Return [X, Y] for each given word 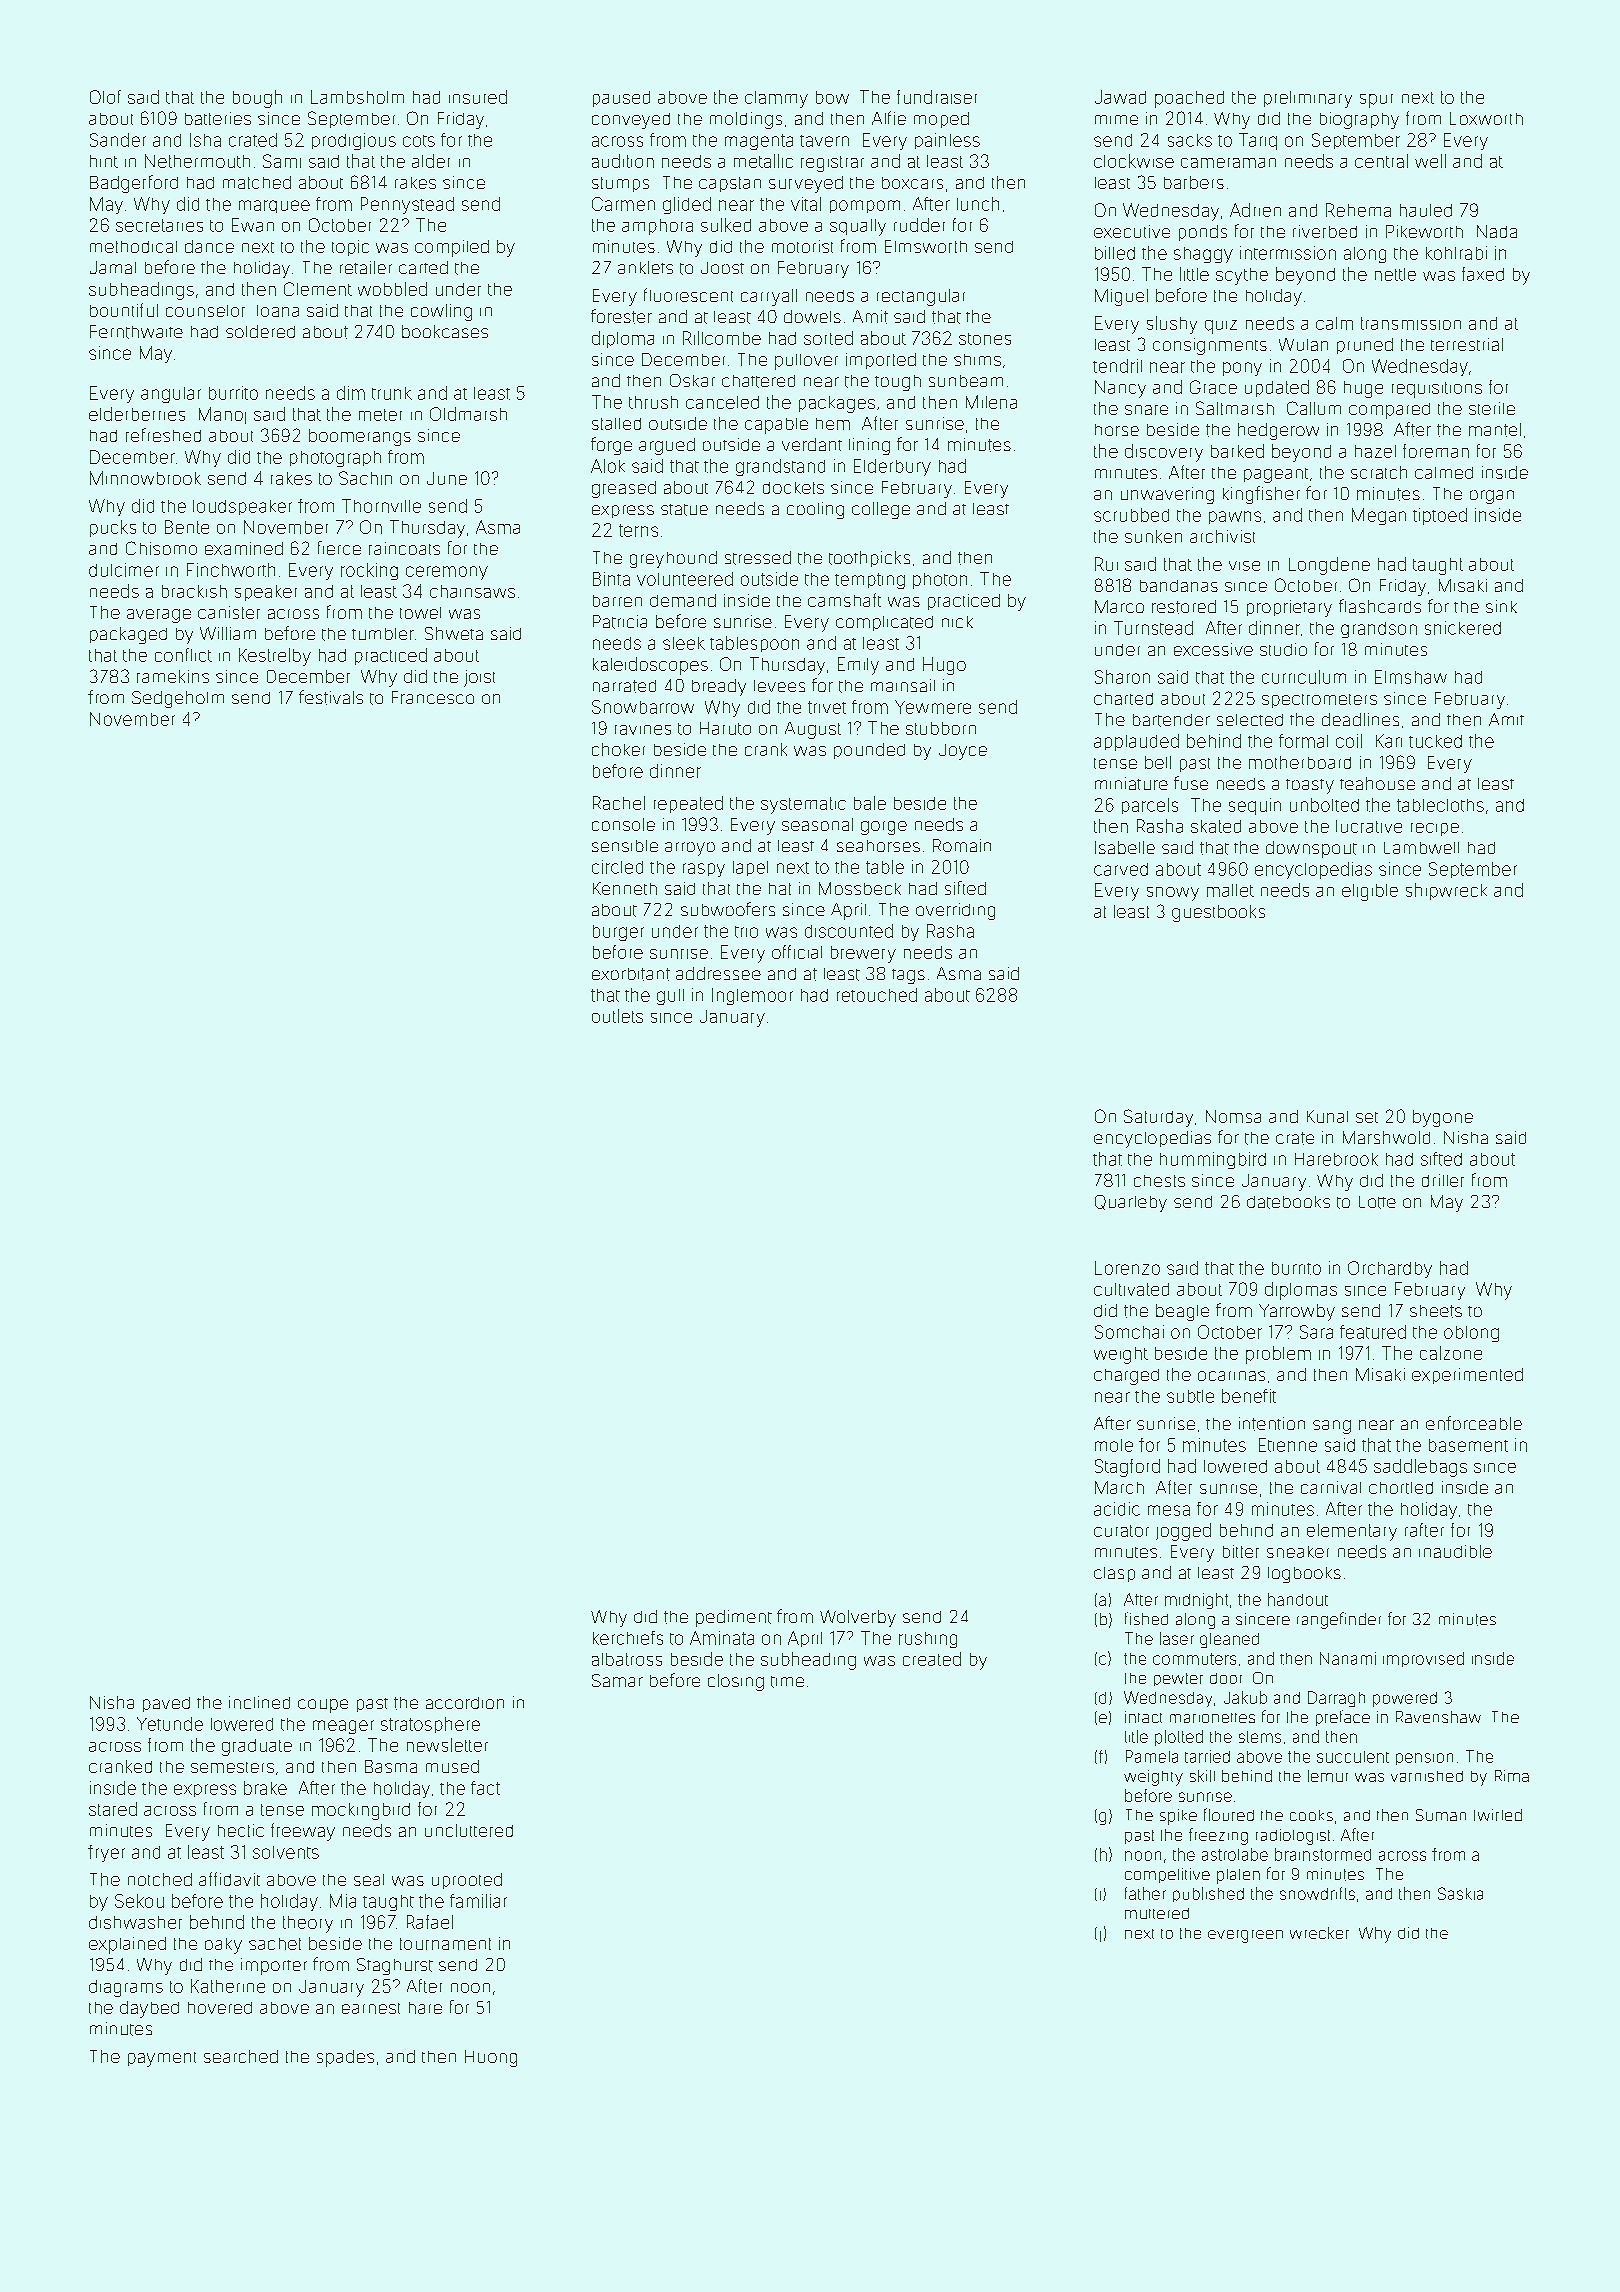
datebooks [1288, 1202]
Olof [105, 97]
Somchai [1129, 1332]
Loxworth [1486, 118]
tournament [445, 1944]
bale [870, 803]
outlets [617, 1016]
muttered [1157, 1913]
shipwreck [1446, 891]
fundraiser [937, 97]
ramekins [173, 676]
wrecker [1319, 1933]
